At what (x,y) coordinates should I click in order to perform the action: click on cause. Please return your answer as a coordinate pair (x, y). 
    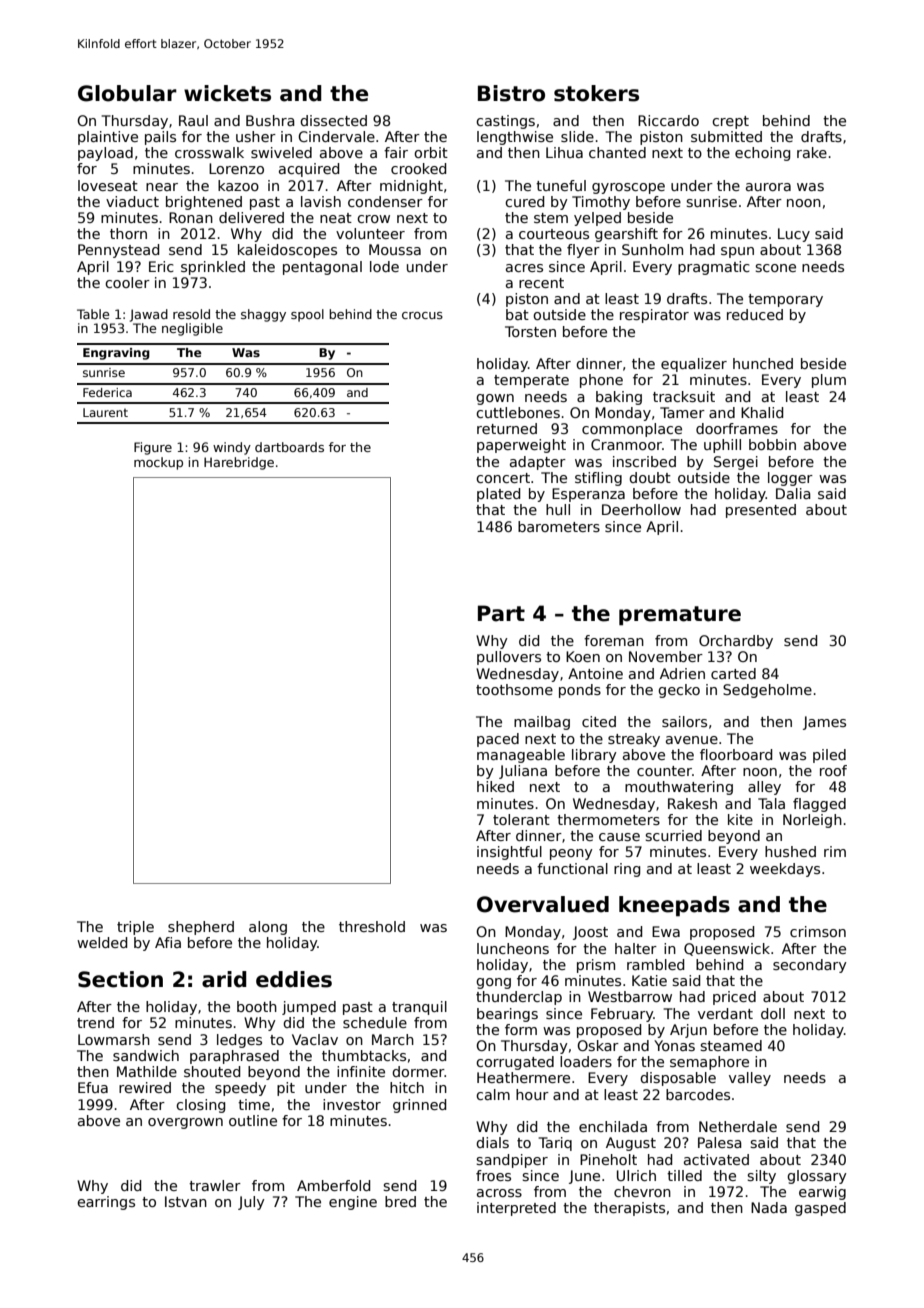
    Looking at the image, I should click on (619, 837).
